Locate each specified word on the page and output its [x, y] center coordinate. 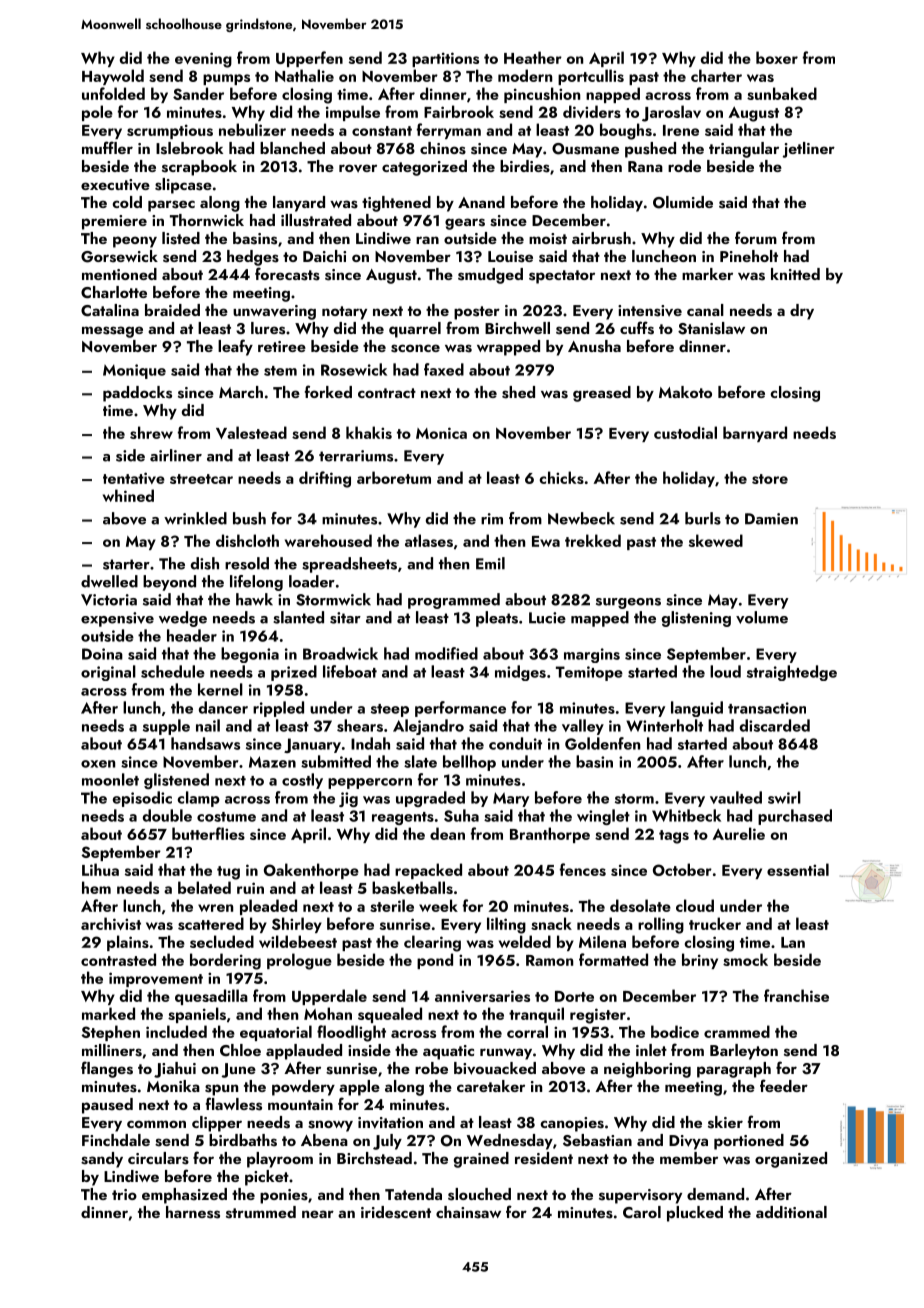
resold [247, 563]
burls [703, 518]
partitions [445, 59]
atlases [429, 540]
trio [124, 1194]
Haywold [113, 77]
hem [96, 887]
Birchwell [517, 328]
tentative [134, 478]
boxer [777, 57]
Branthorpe [550, 835]
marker [707, 274]
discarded [775, 725]
